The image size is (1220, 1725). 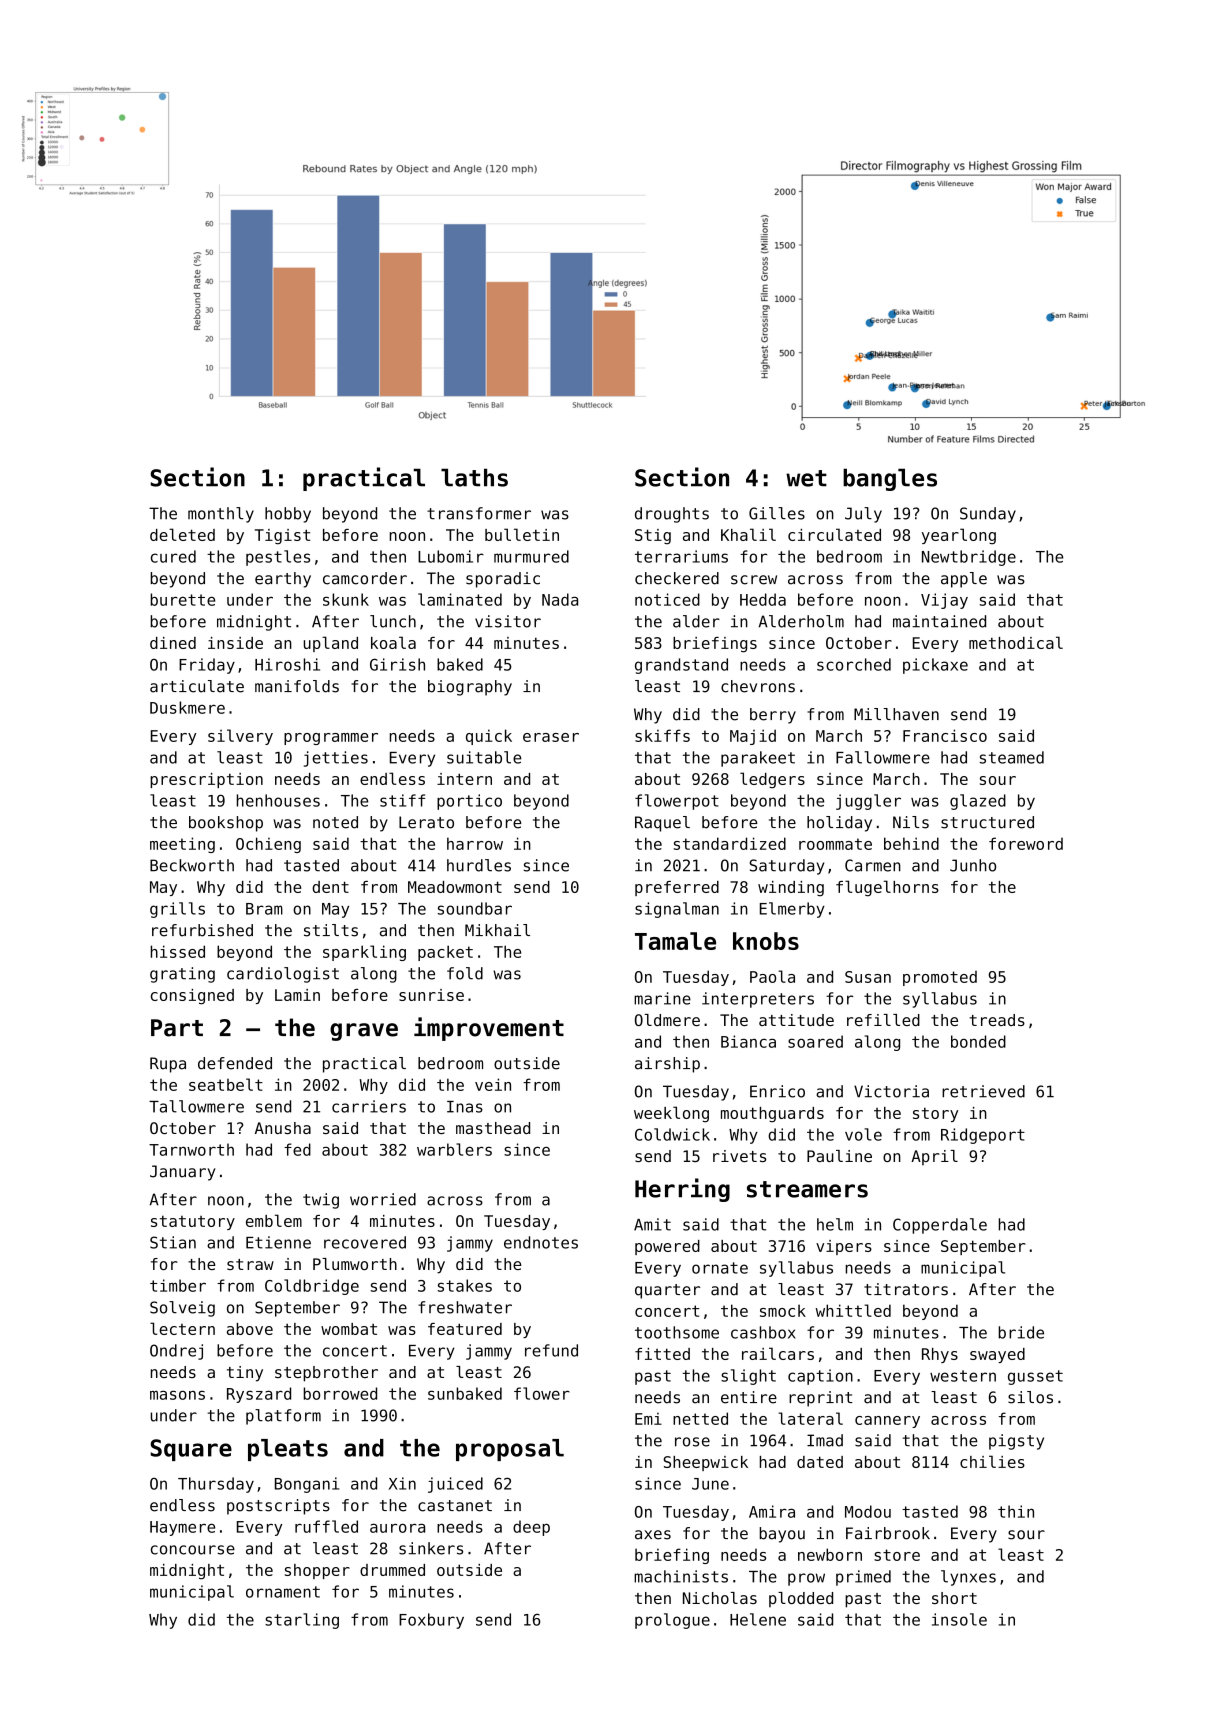 I want to click on treads, so click(x=997, y=1020).
